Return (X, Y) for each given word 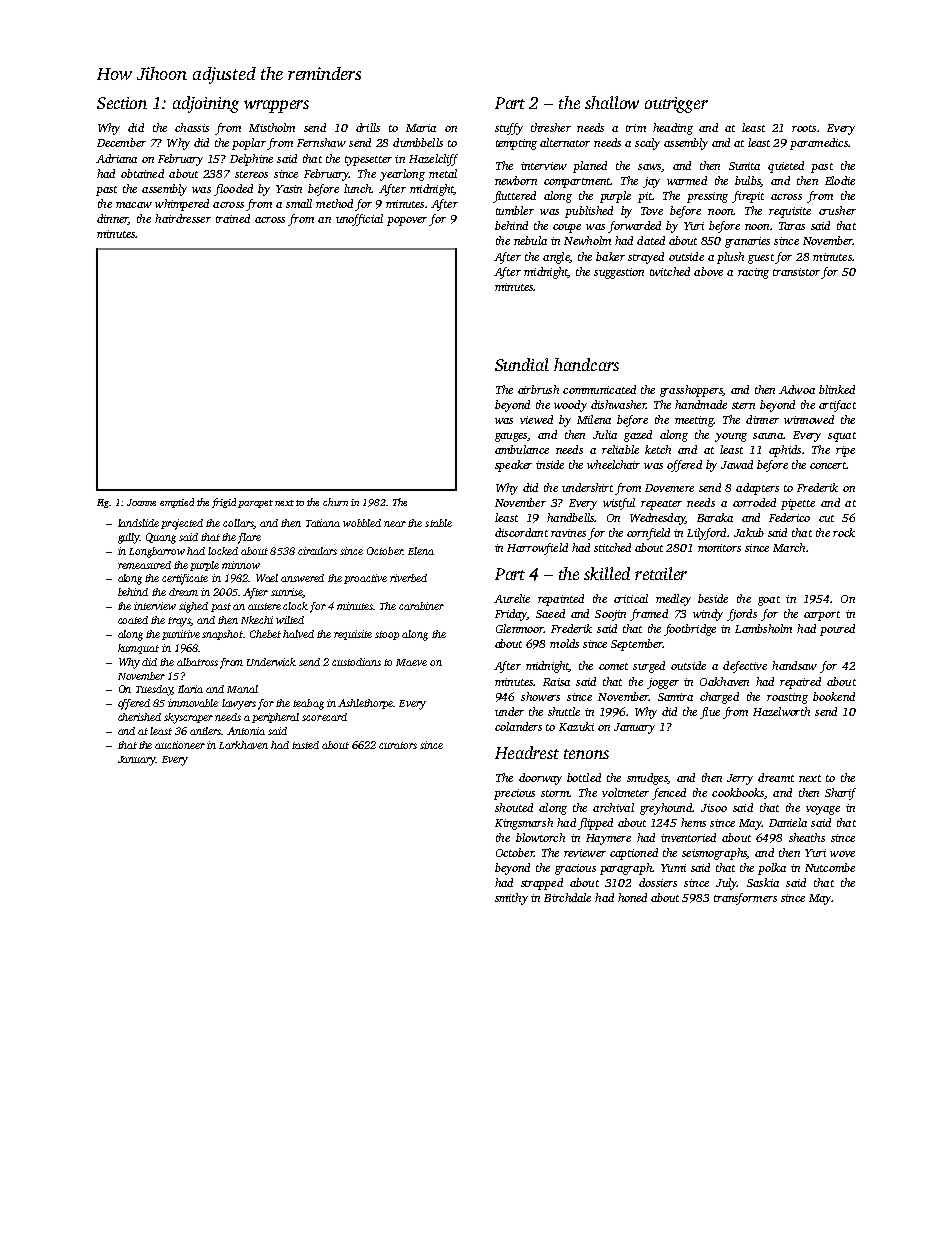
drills (368, 127)
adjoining (206, 104)
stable (438, 523)
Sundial (522, 364)
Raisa (556, 682)
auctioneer (180, 745)
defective (745, 667)
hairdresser (183, 218)
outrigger (676, 105)
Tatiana (323, 523)
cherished (139, 717)
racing (753, 273)
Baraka (715, 517)
